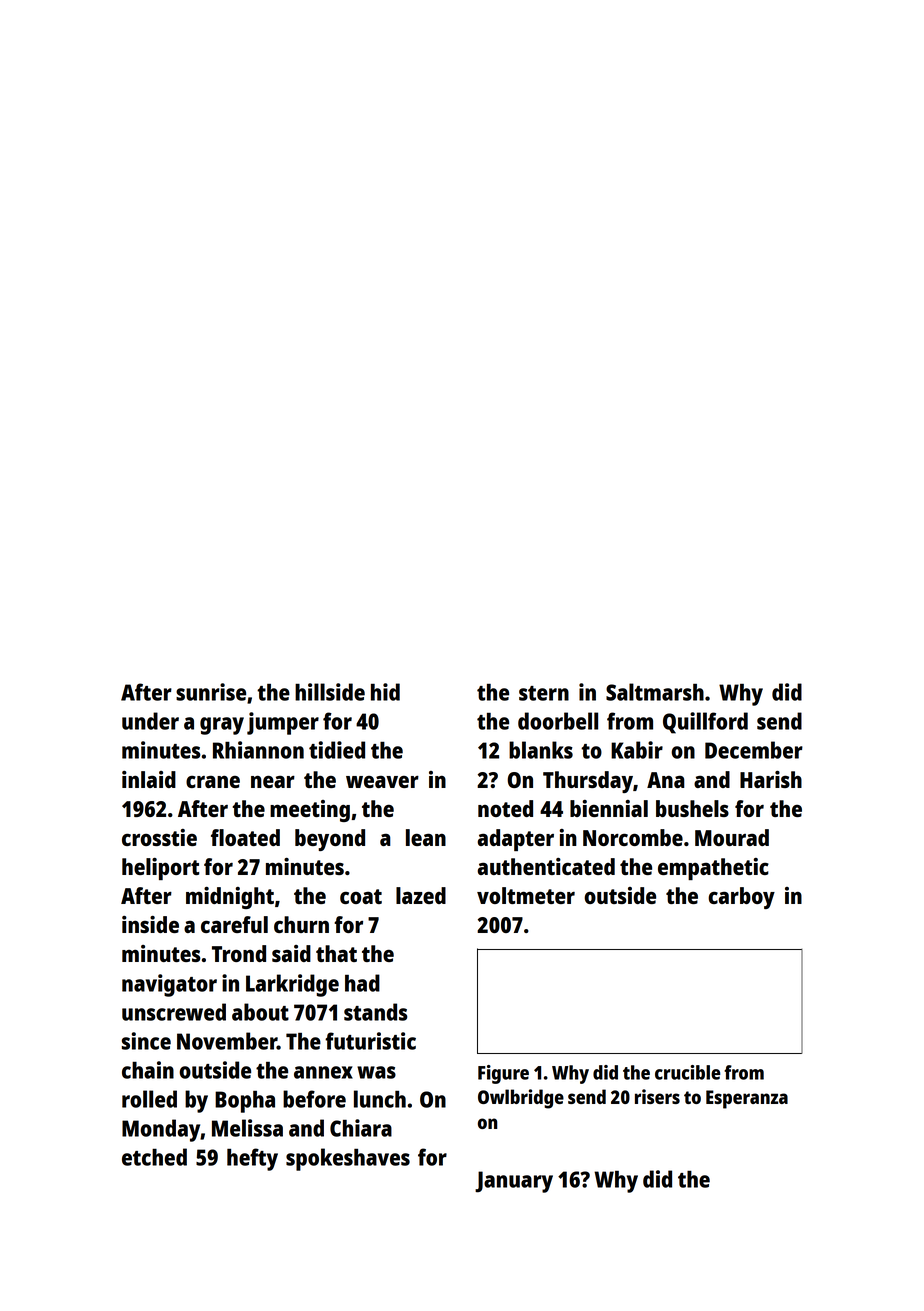 The image size is (924, 1311). What do you see at coordinates (385, 692) in the page?
I see `hid` at bounding box center [385, 692].
